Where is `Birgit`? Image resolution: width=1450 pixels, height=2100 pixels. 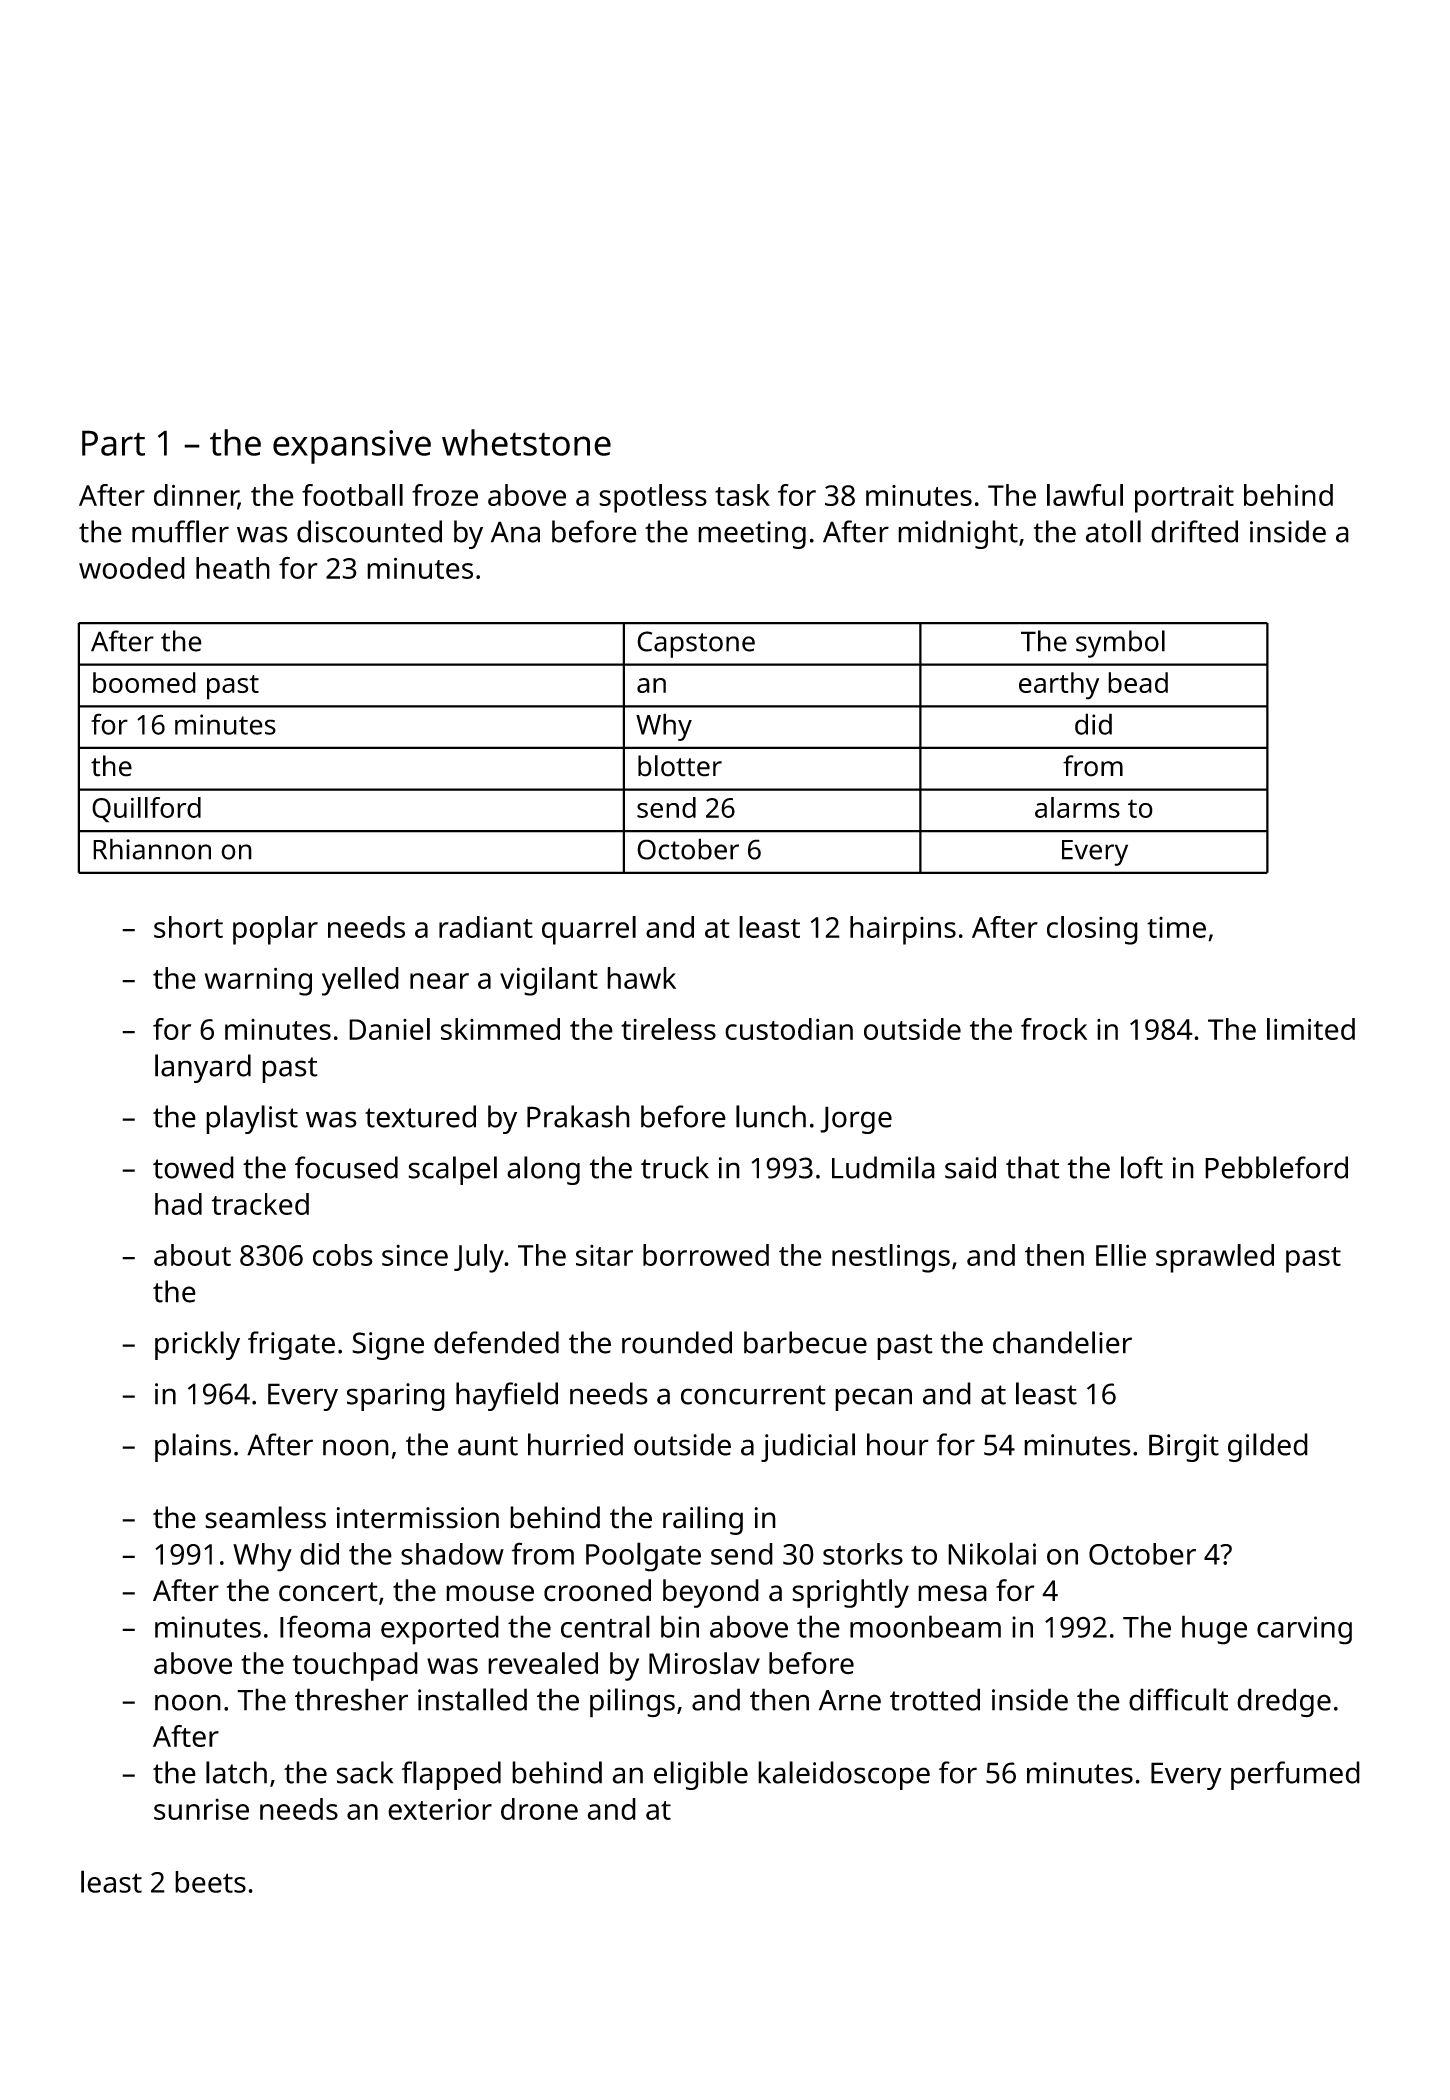 Birgit is located at coordinates (1184, 1448).
